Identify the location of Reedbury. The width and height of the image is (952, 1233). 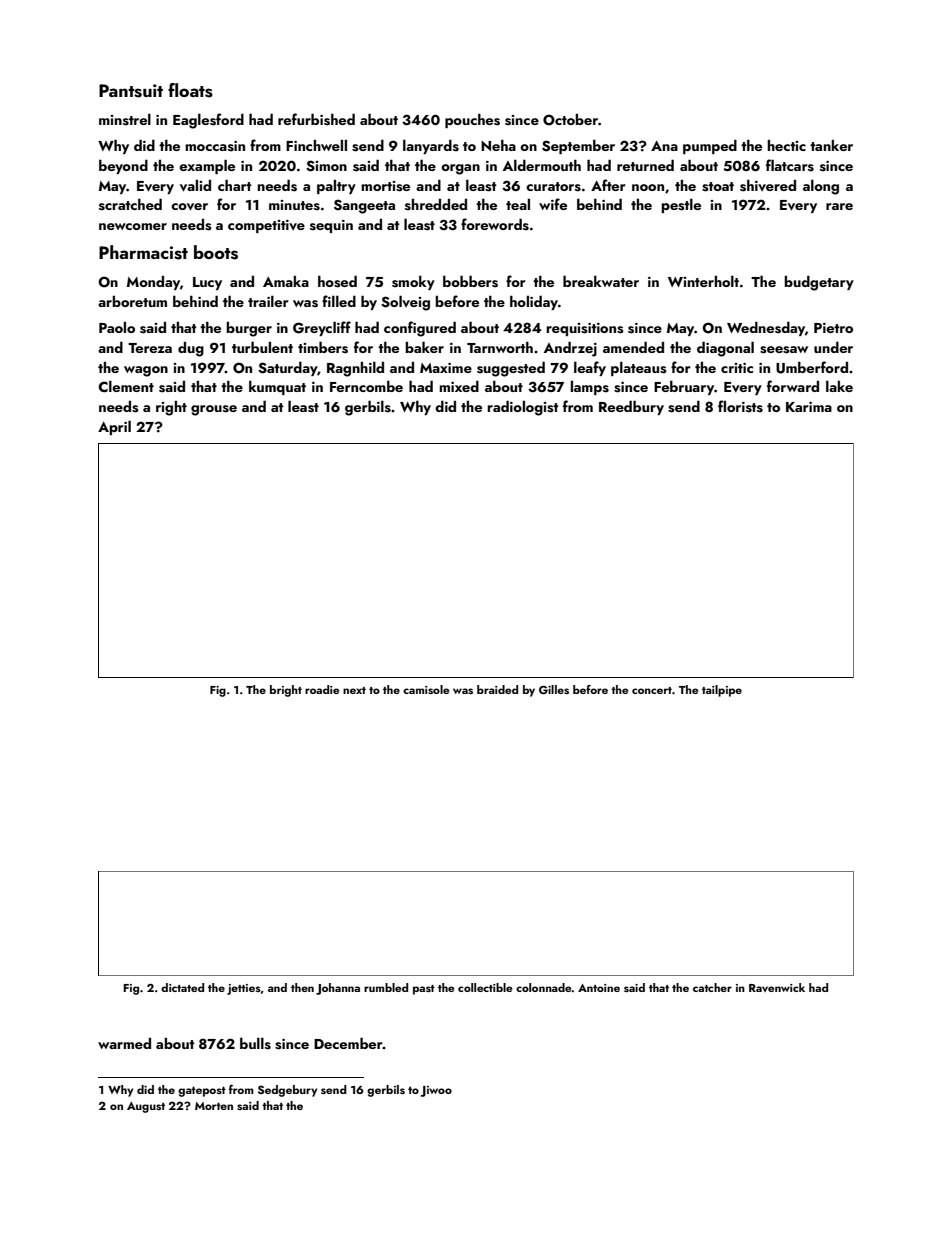
(631, 407).
